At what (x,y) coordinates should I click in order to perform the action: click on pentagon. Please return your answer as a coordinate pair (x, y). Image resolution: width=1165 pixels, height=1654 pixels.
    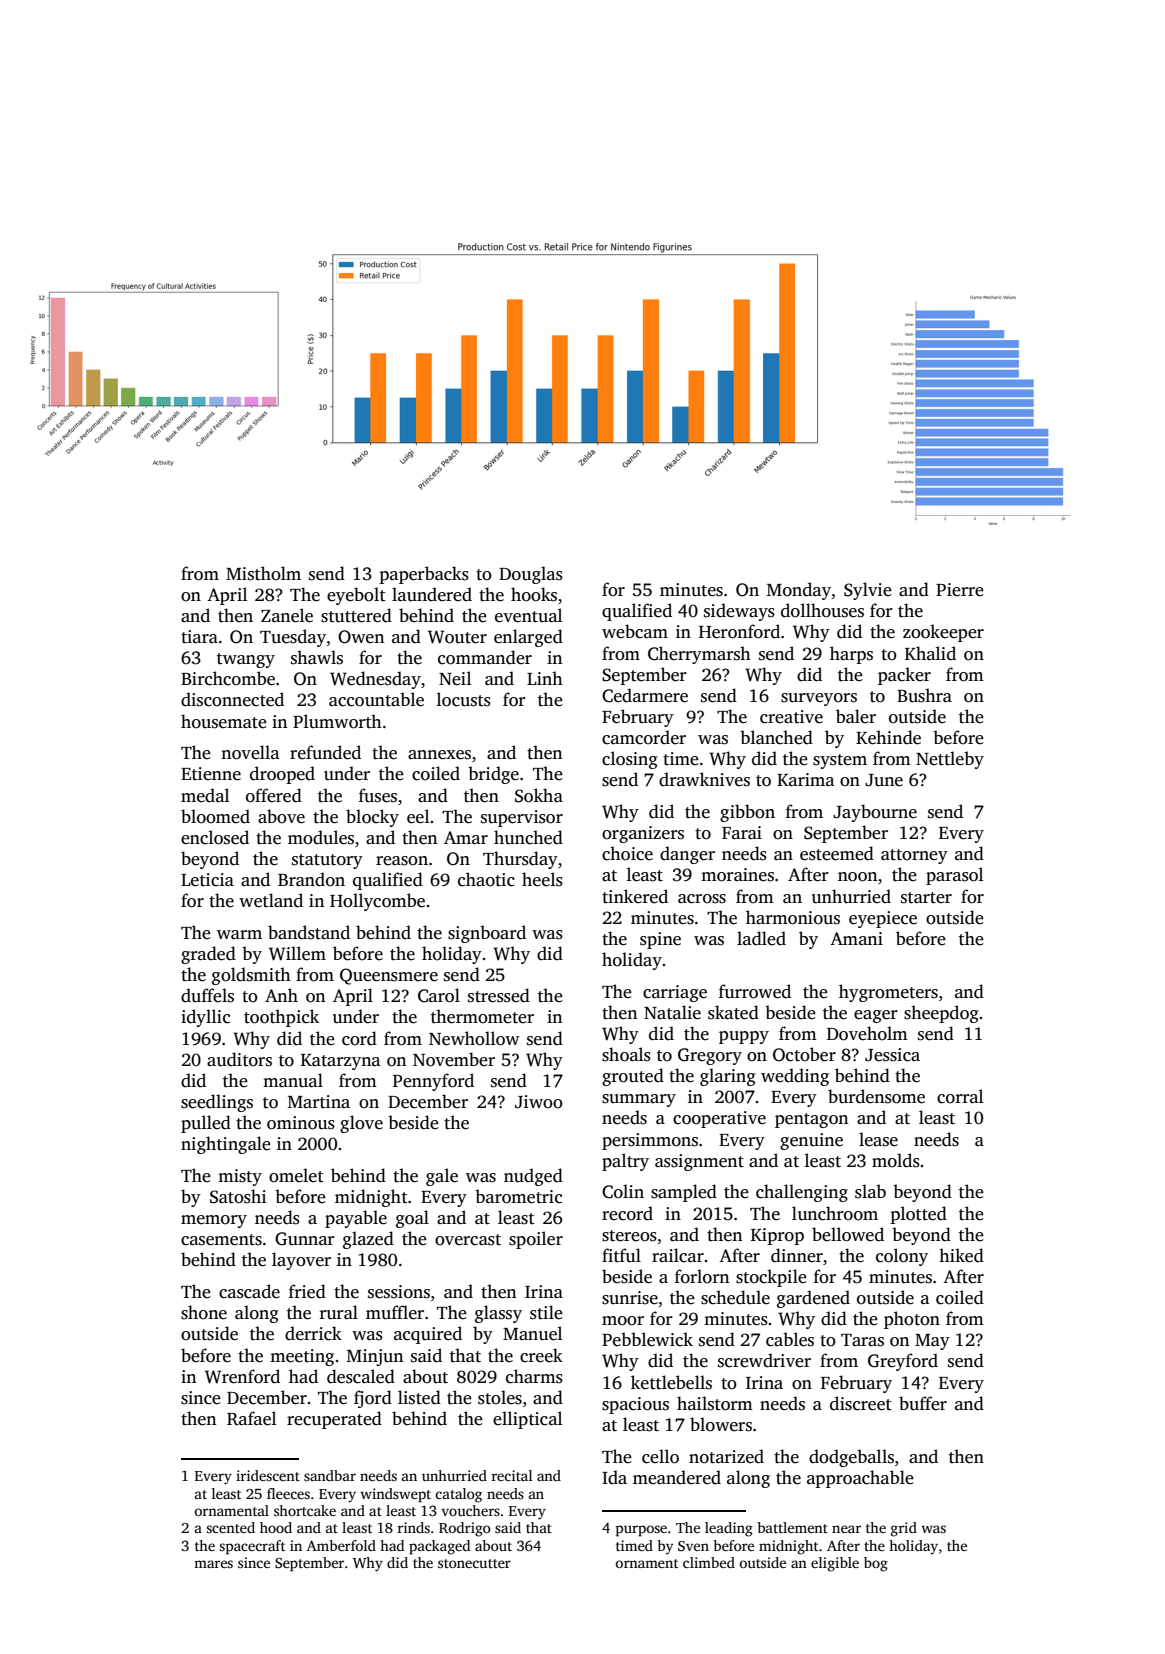
    Looking at the image, I should click on (811, 1120).
